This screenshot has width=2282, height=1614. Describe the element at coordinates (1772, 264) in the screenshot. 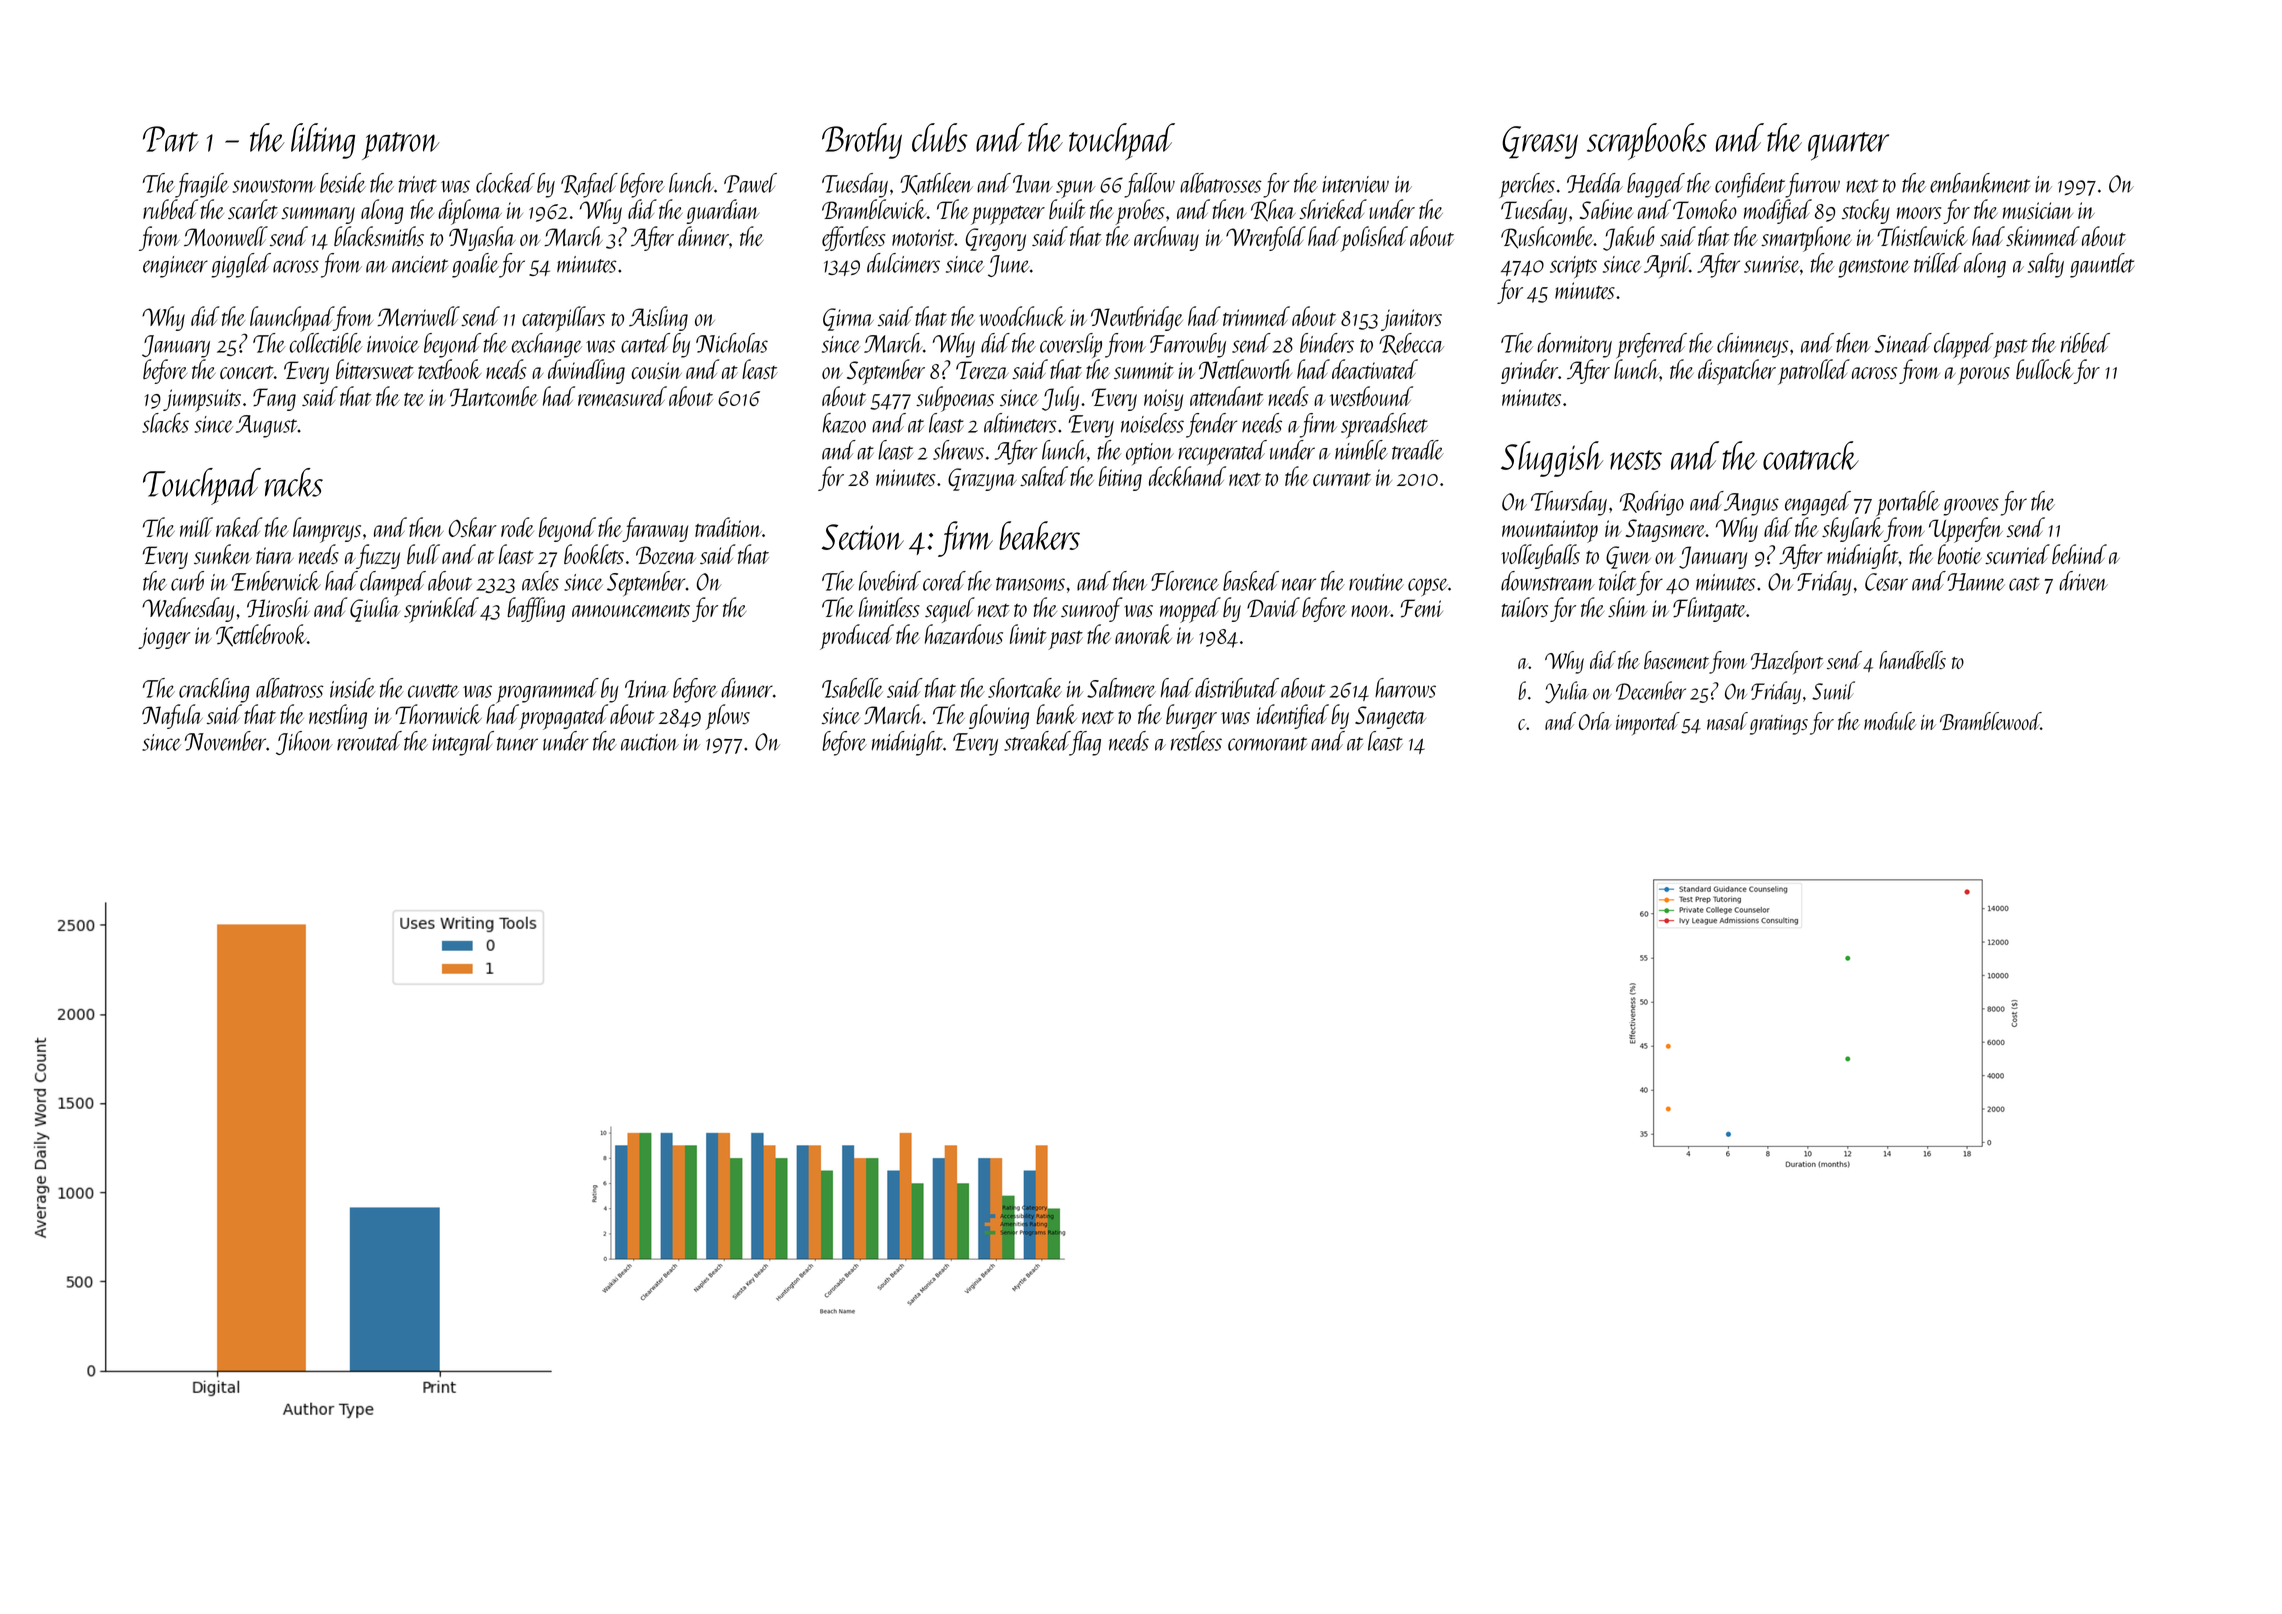

I see `sunrise` at that location.
